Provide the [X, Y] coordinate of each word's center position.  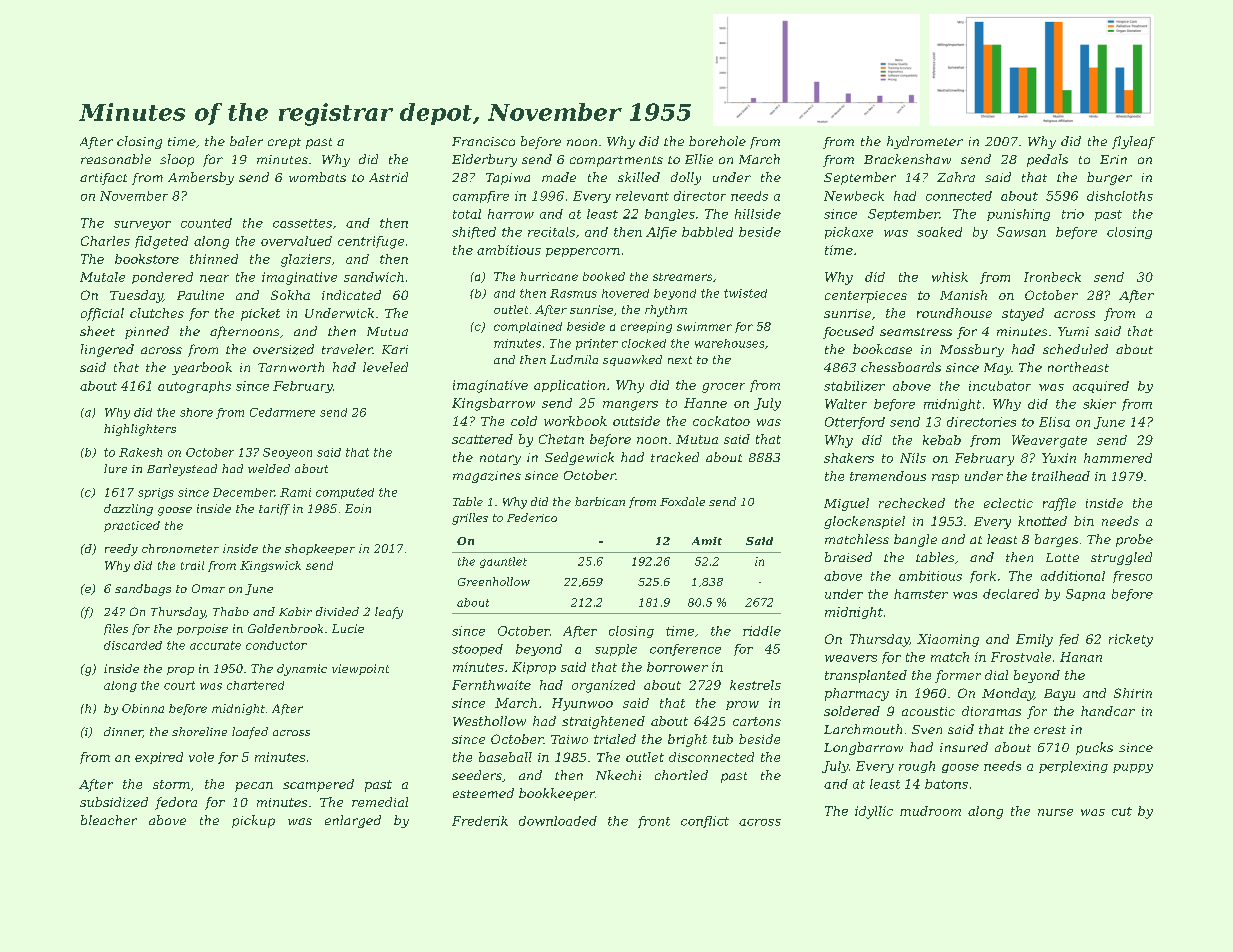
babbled [707, 232]
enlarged [353, 821]
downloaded [558, 821]
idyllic [874, 812]
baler [246, 141]
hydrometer [925, 142]
